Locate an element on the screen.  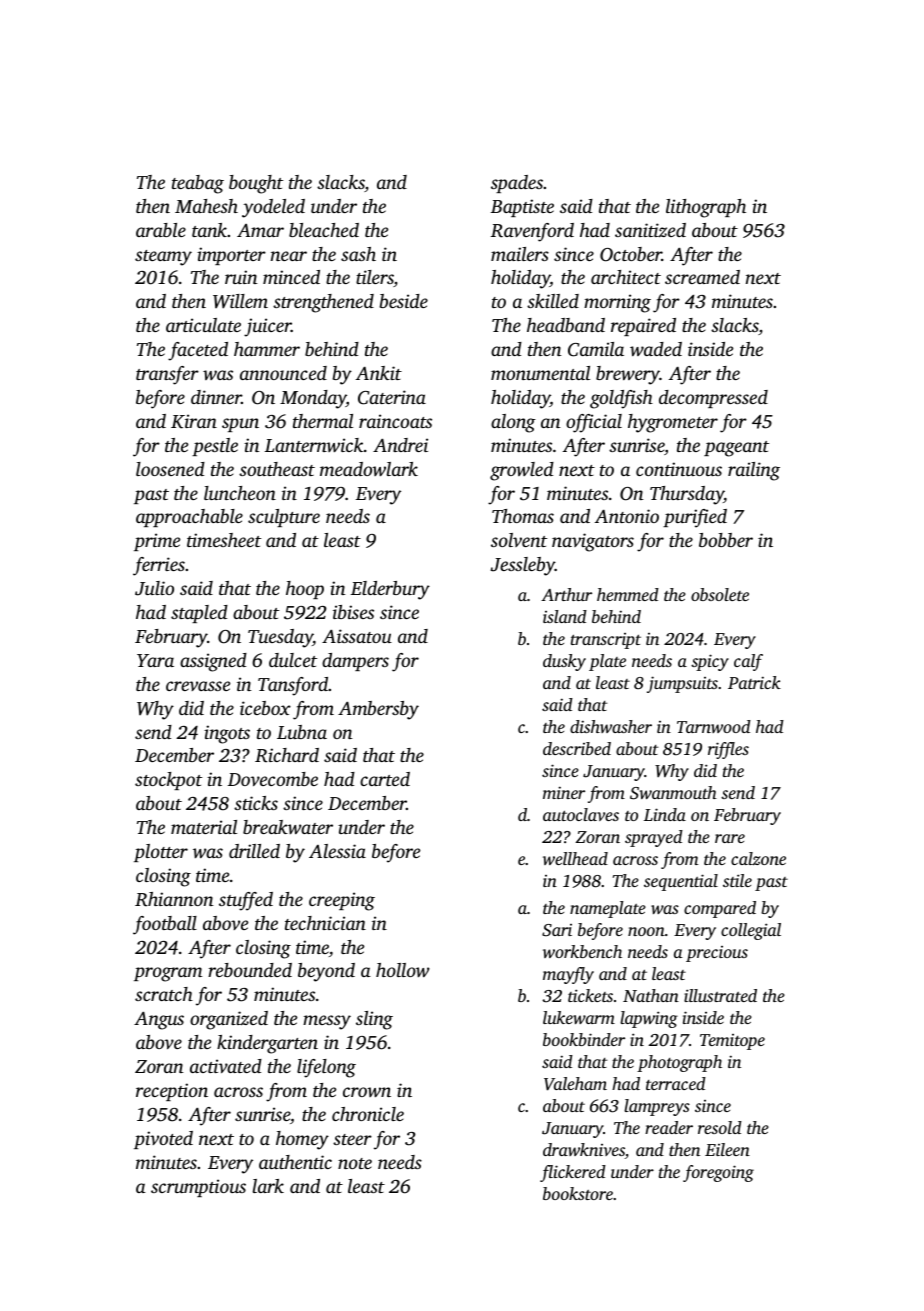
Ambersby is located at coordinates (378, 710).
